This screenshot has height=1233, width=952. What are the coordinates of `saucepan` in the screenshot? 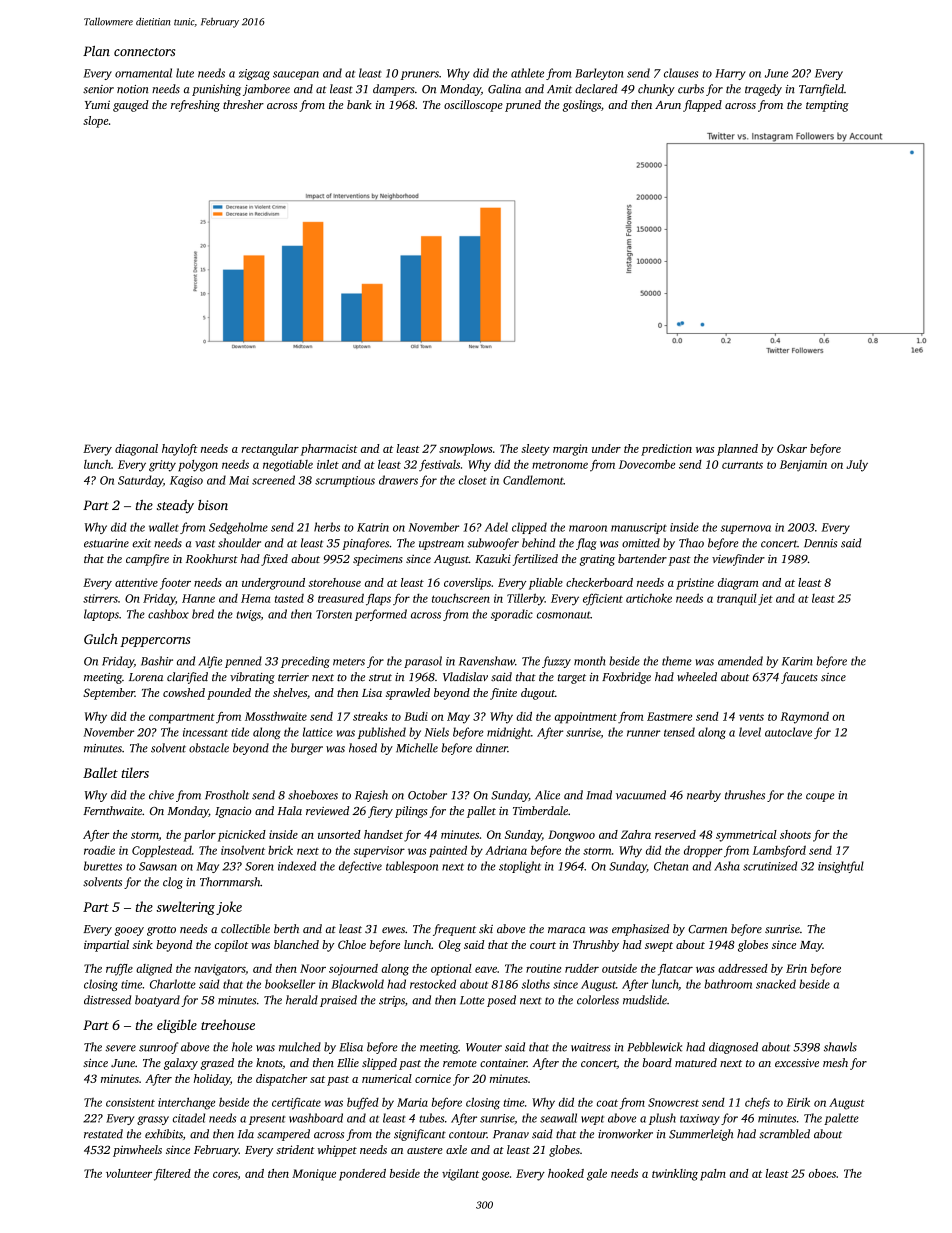 It's located at (296, 75).
